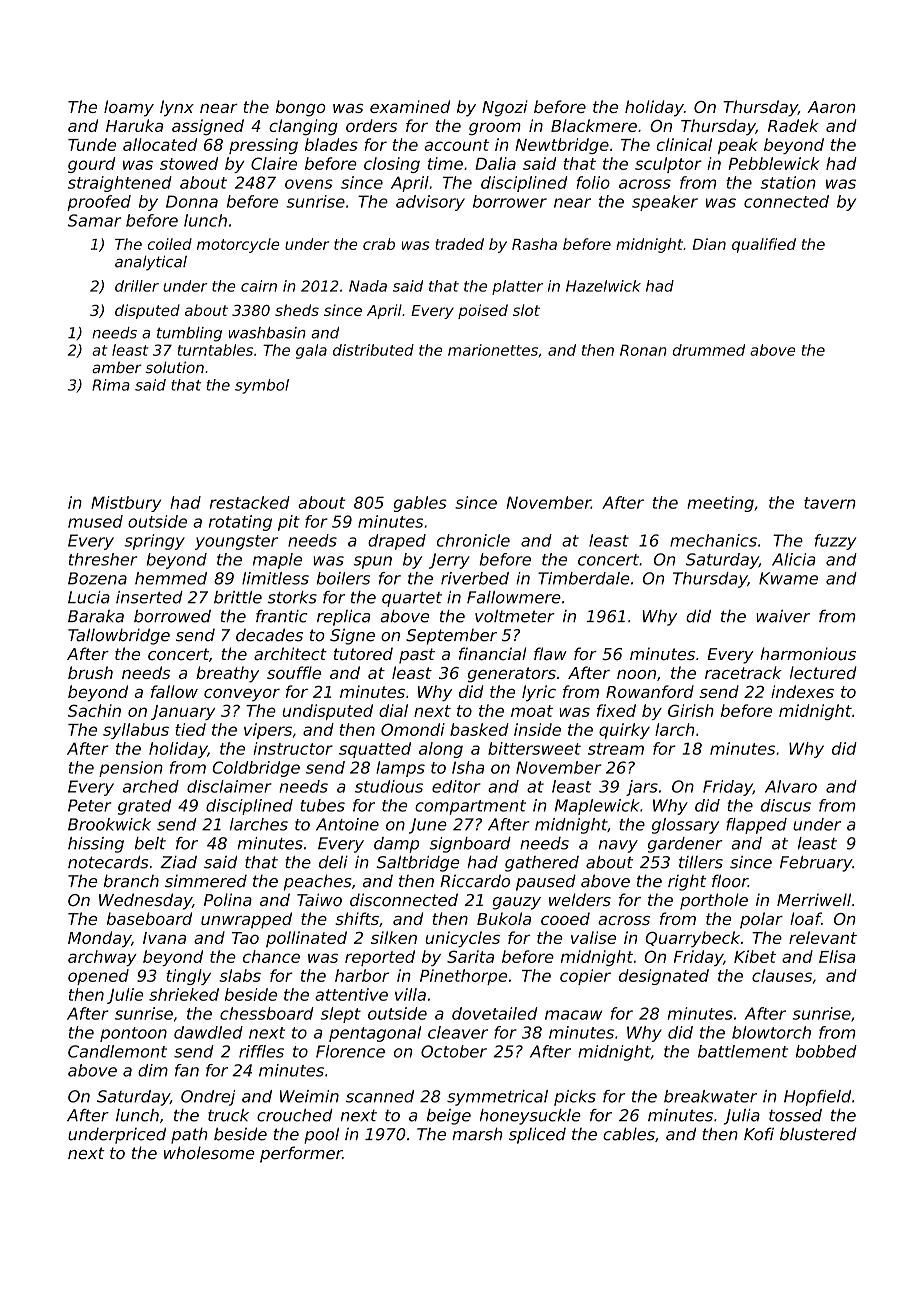 Image resolution: width=924 pixels, height=1308 pixels. What do you see at coordinates (323, 805) in the screenshot?
I see `tubes` at bounding box center [323, 805].
